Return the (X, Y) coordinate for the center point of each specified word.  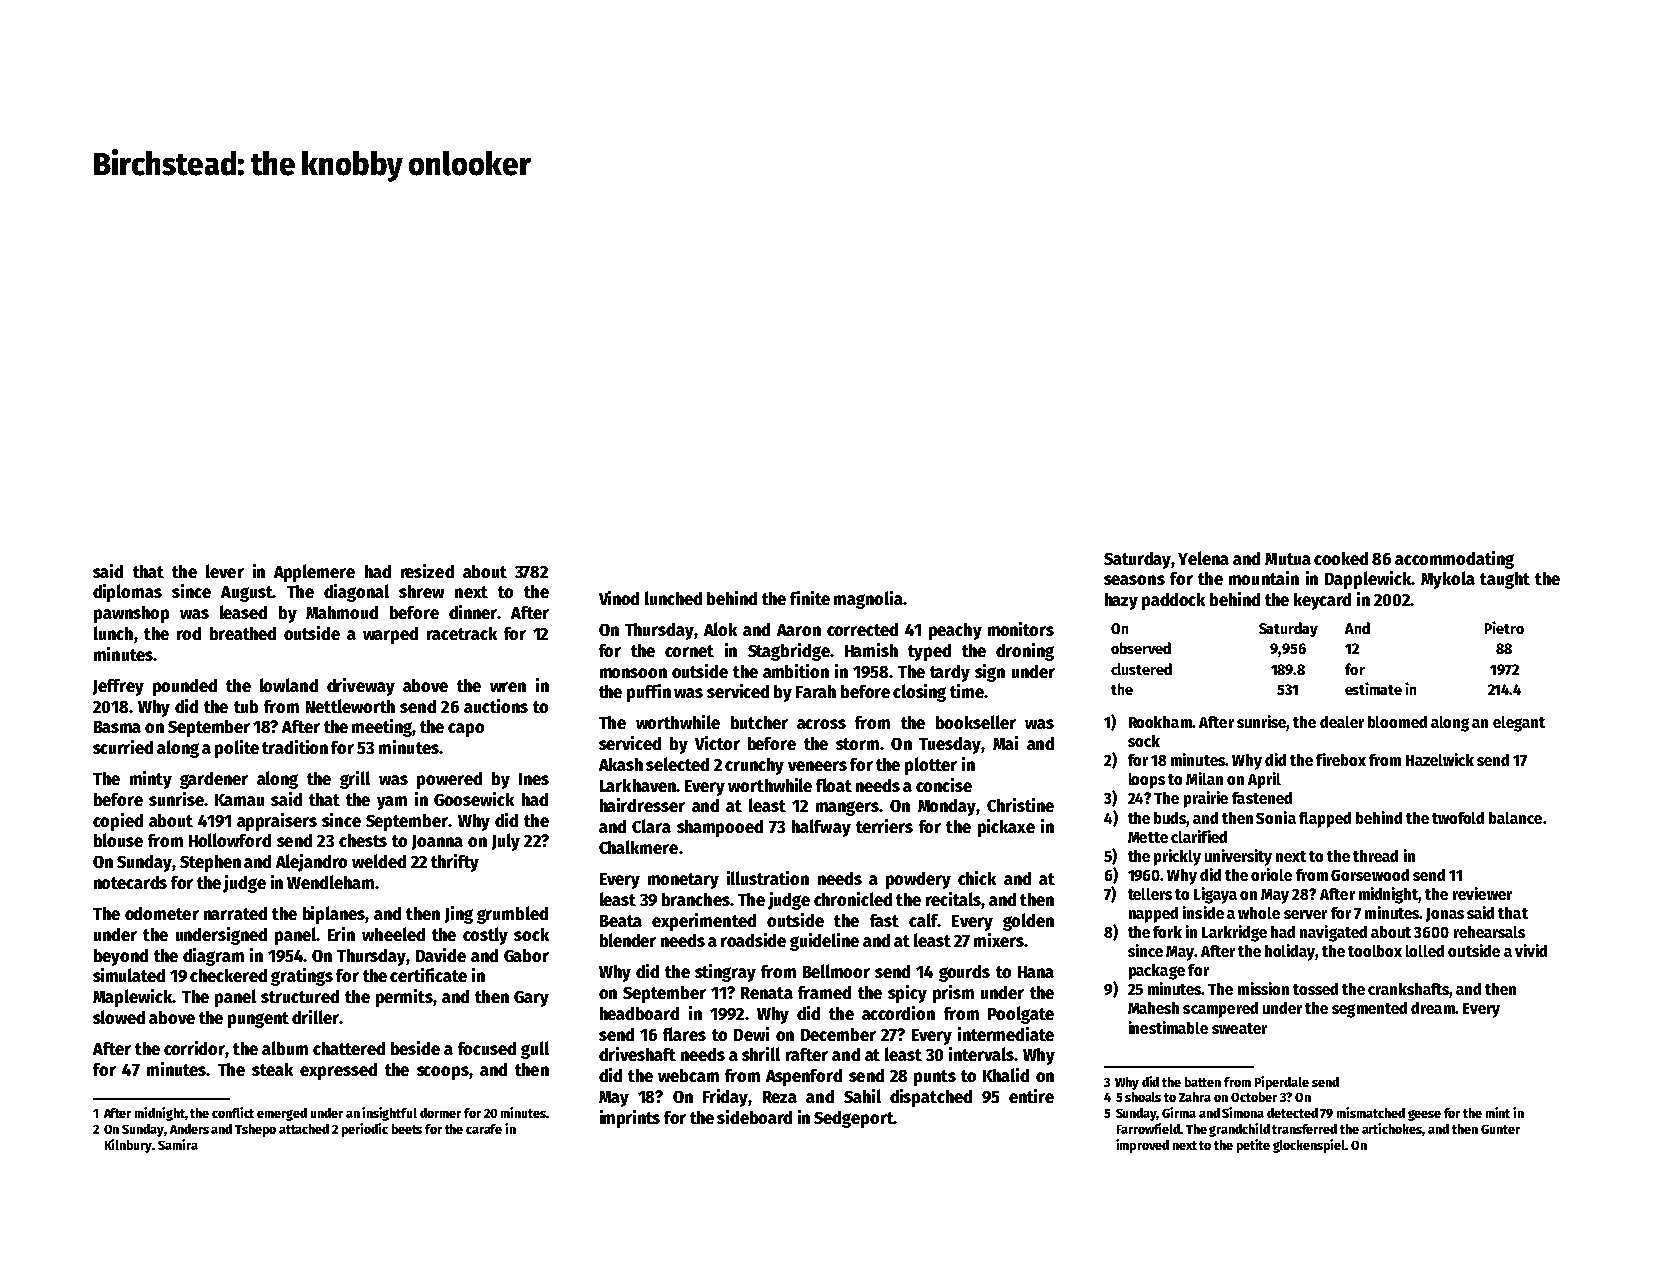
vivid (1531, 950)
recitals (953, 899)
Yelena (1203, 558)
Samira (178, 1144)
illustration (768, 878)
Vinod (619, 598)
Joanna (437, 842)
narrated (235, 913)
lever (225, 571)
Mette (1148, 837)
